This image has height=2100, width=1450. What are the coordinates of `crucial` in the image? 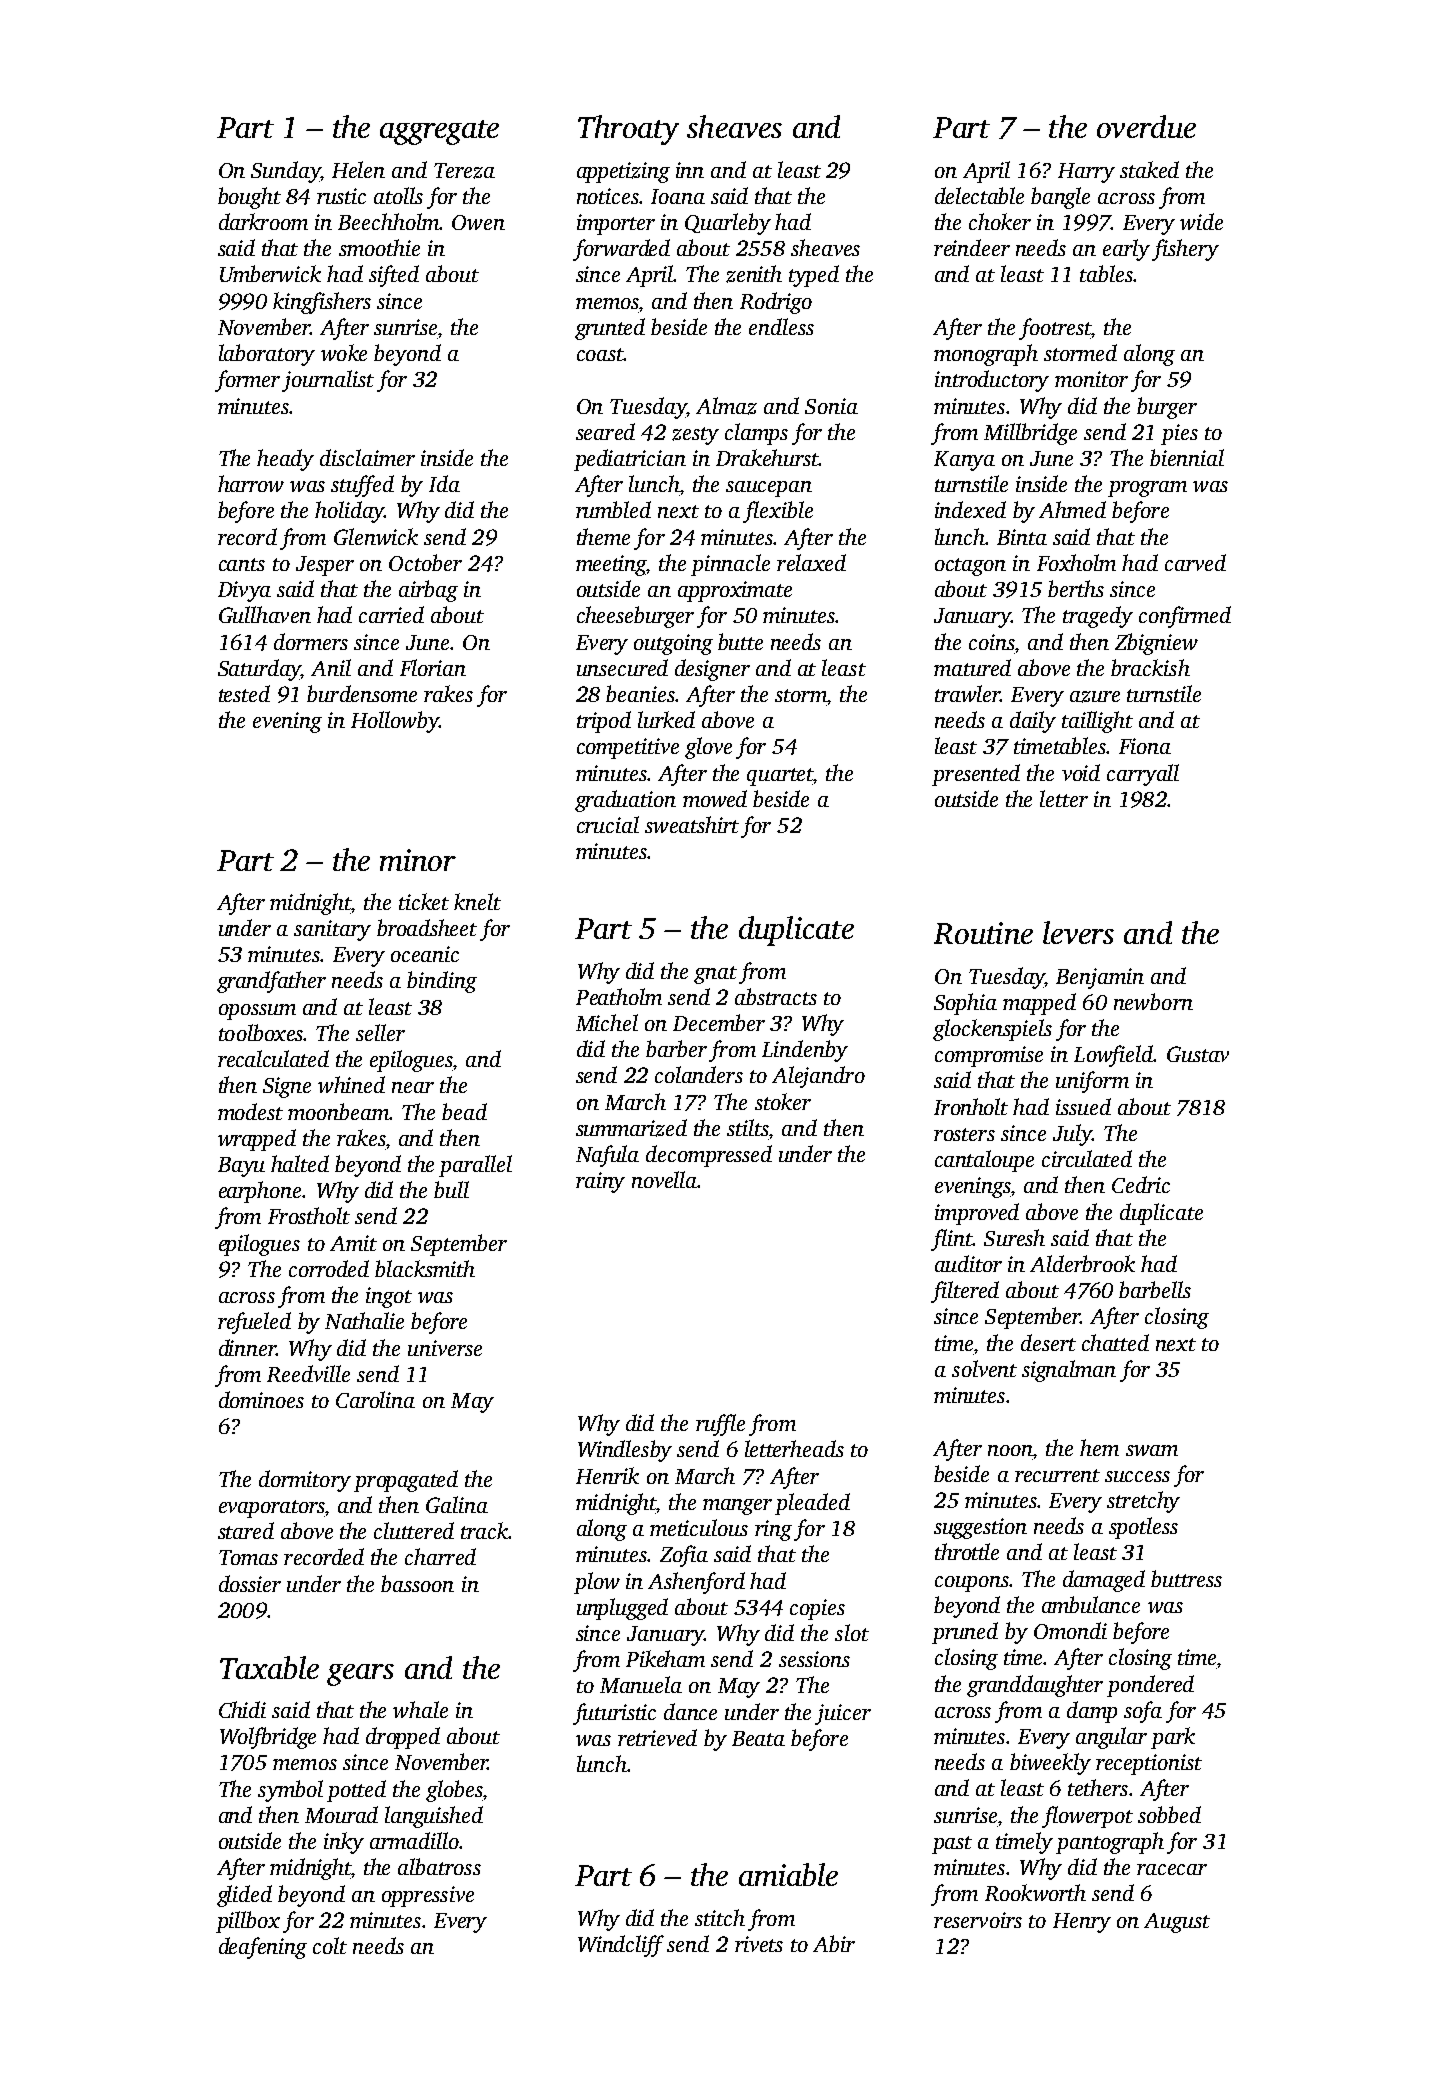 It's located at (608, 824).
